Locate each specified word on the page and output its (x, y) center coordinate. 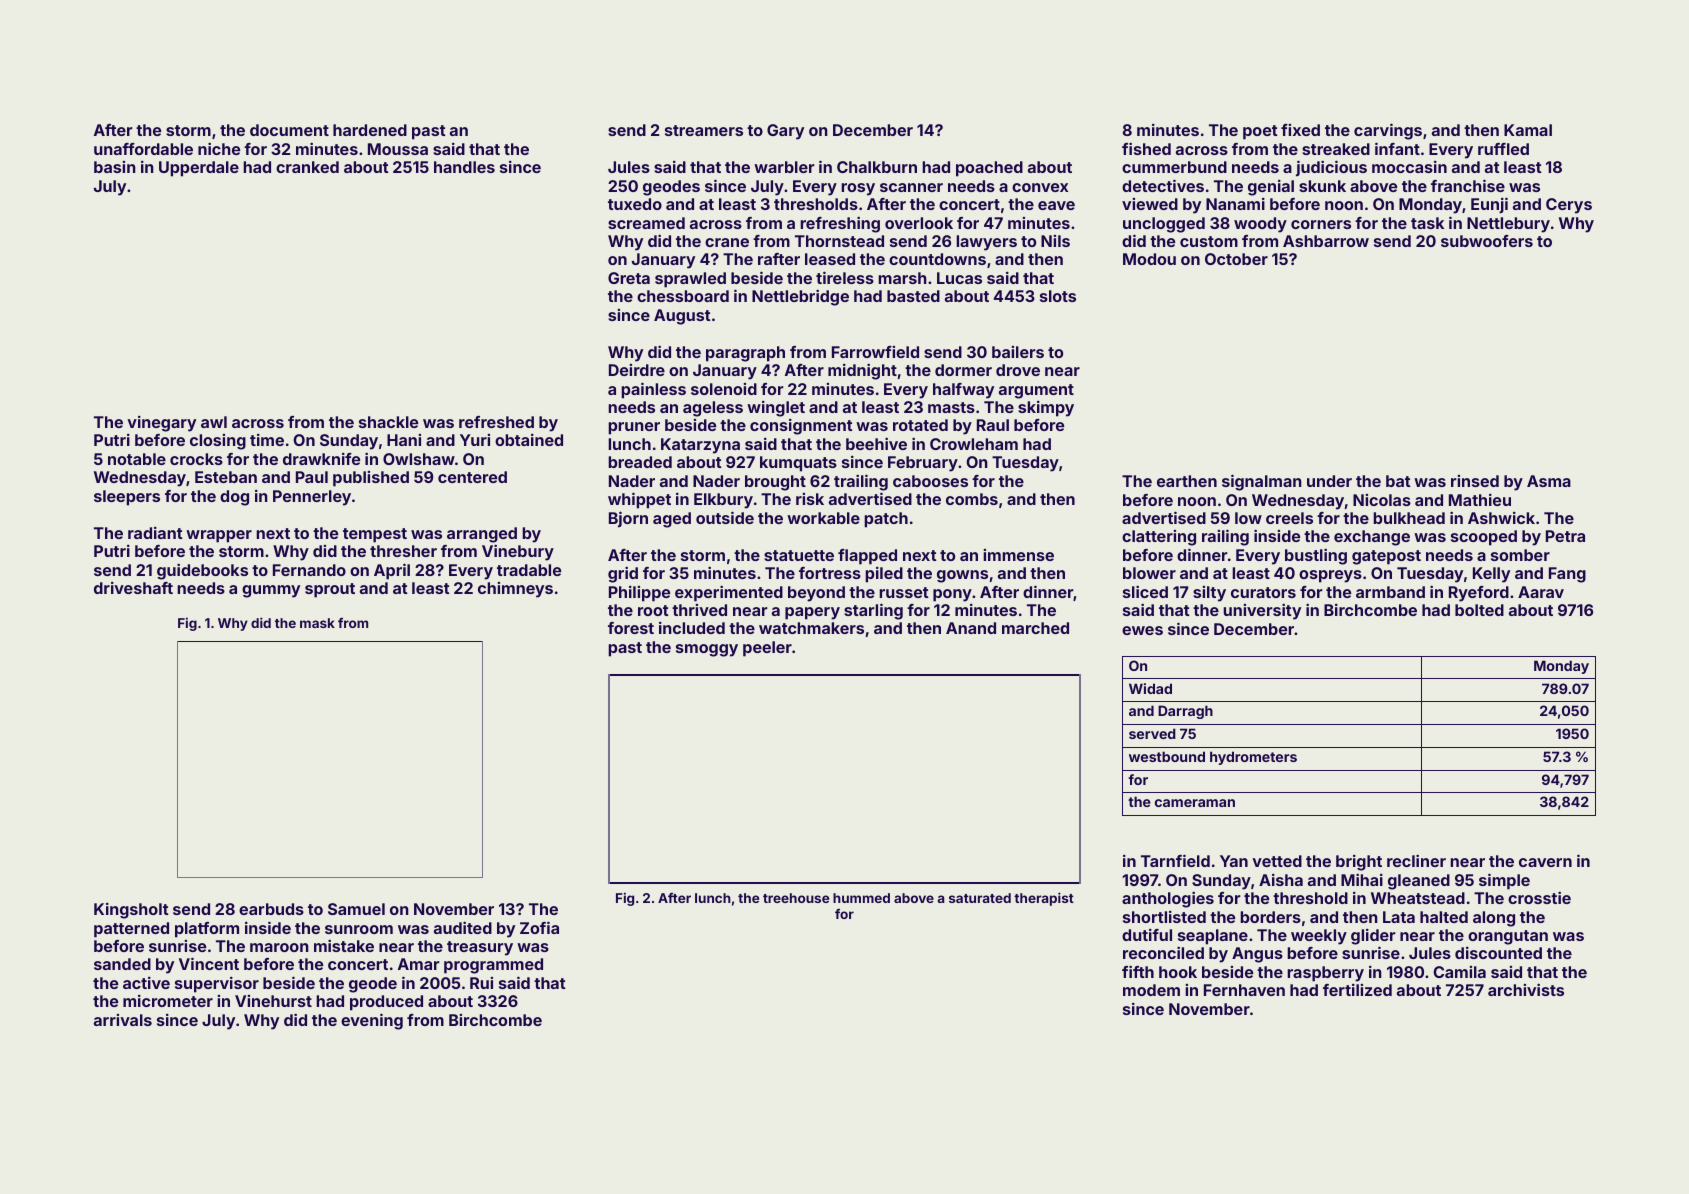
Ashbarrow (1326, 241)
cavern (1545, 862)
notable (137, 459)
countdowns (937, 259)
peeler (767, 649)
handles (464, 167)
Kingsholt (131, 911)
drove (1018, 370)
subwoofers (1487, 241)
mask (317, 623)
